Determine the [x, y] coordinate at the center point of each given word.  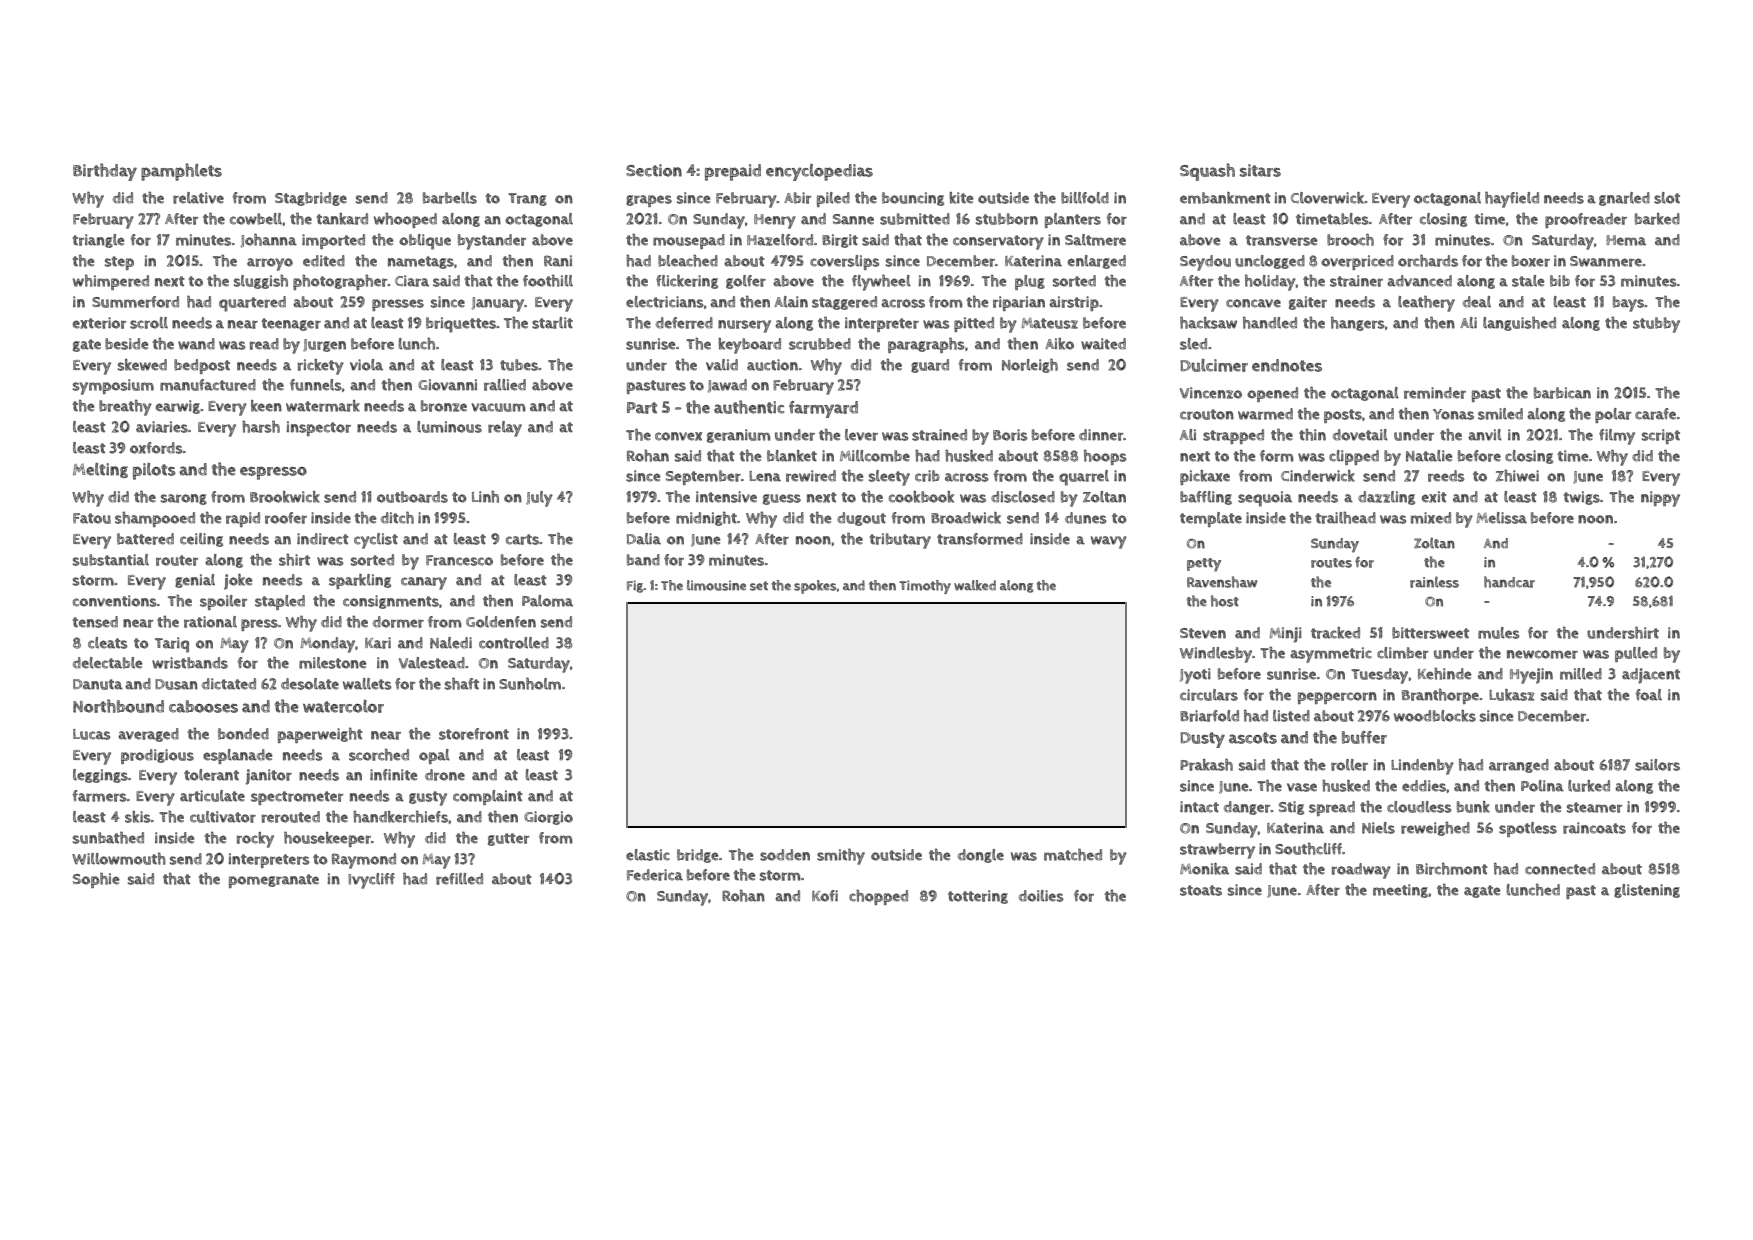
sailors [1657, 765]
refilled [459, 879]
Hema [1626, 240]
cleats [108, 643]
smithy [841, 857]
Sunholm [530, 684]
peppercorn [1337, 698]
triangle [98, 241]
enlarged [1097, 262]
